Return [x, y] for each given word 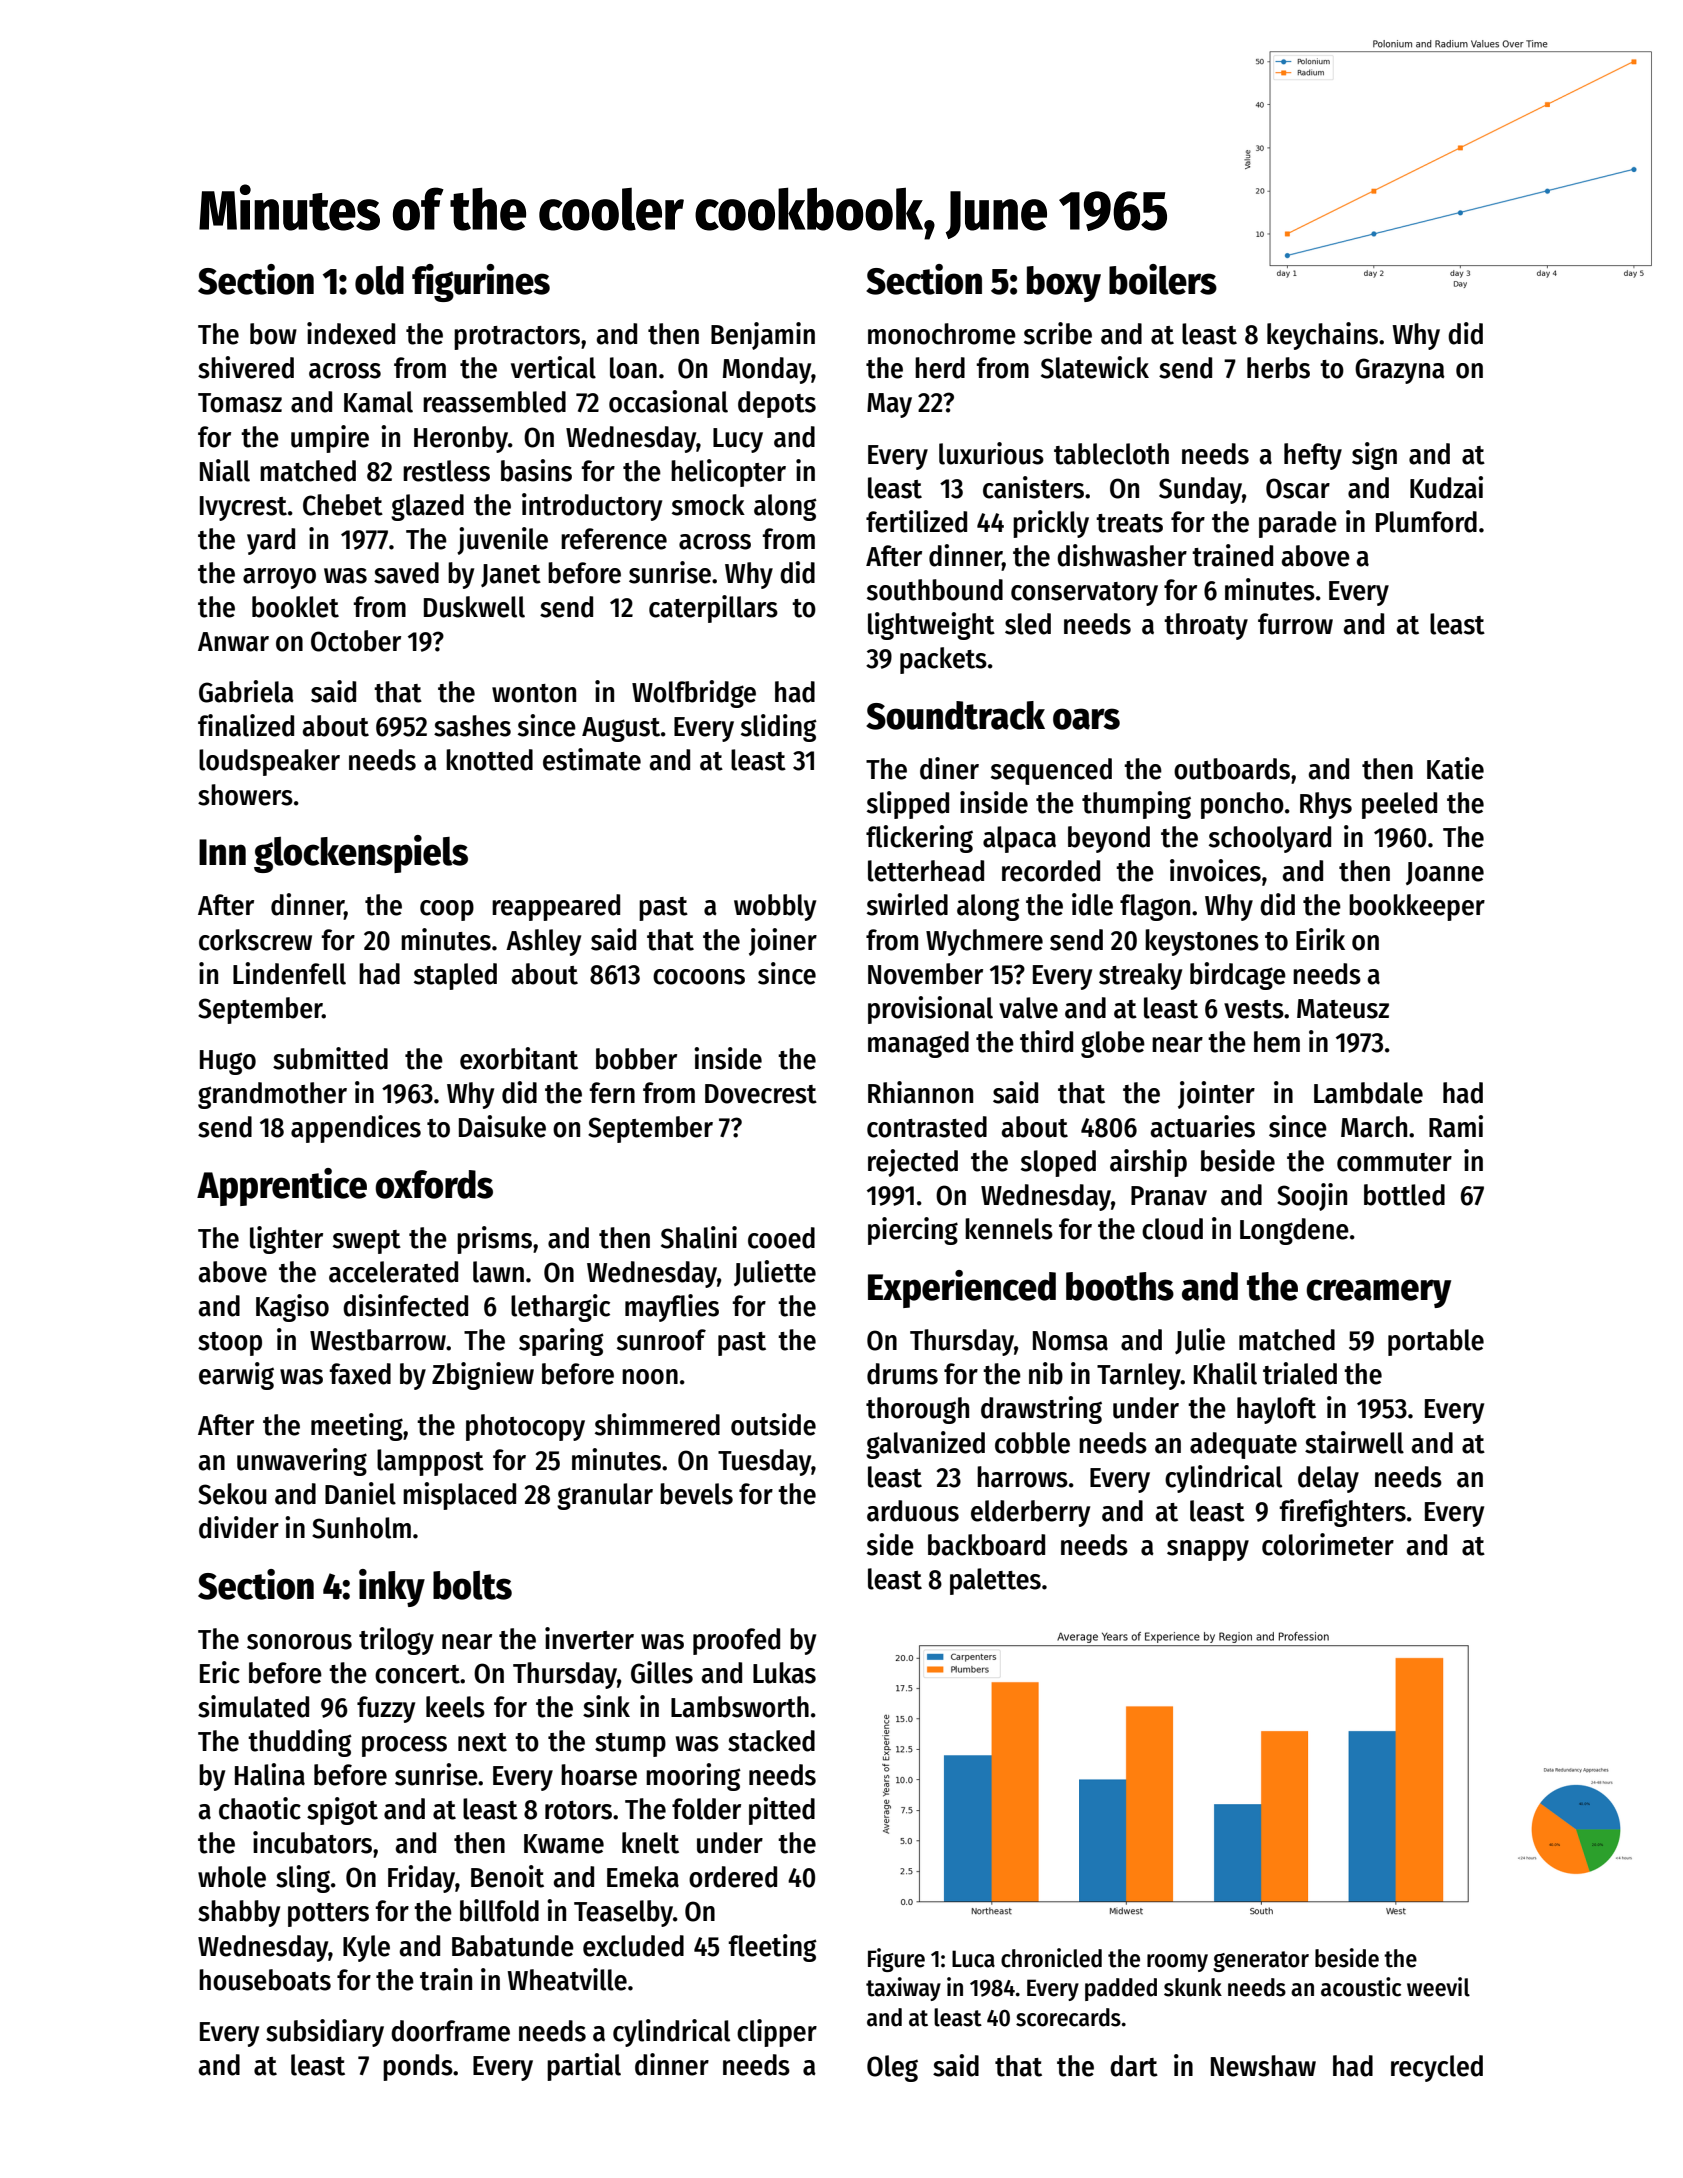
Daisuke [502, 1126]
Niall [225, 470]
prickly [1051, 524]
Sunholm [361, 1528]
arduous [913, 1511]
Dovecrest [761, 1094]
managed [918, 1044]
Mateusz [1343, 1009]
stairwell [1354, 1442]
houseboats [265, 1980]
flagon [1155, 907]
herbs [1278, 368]
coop [447, 910]
